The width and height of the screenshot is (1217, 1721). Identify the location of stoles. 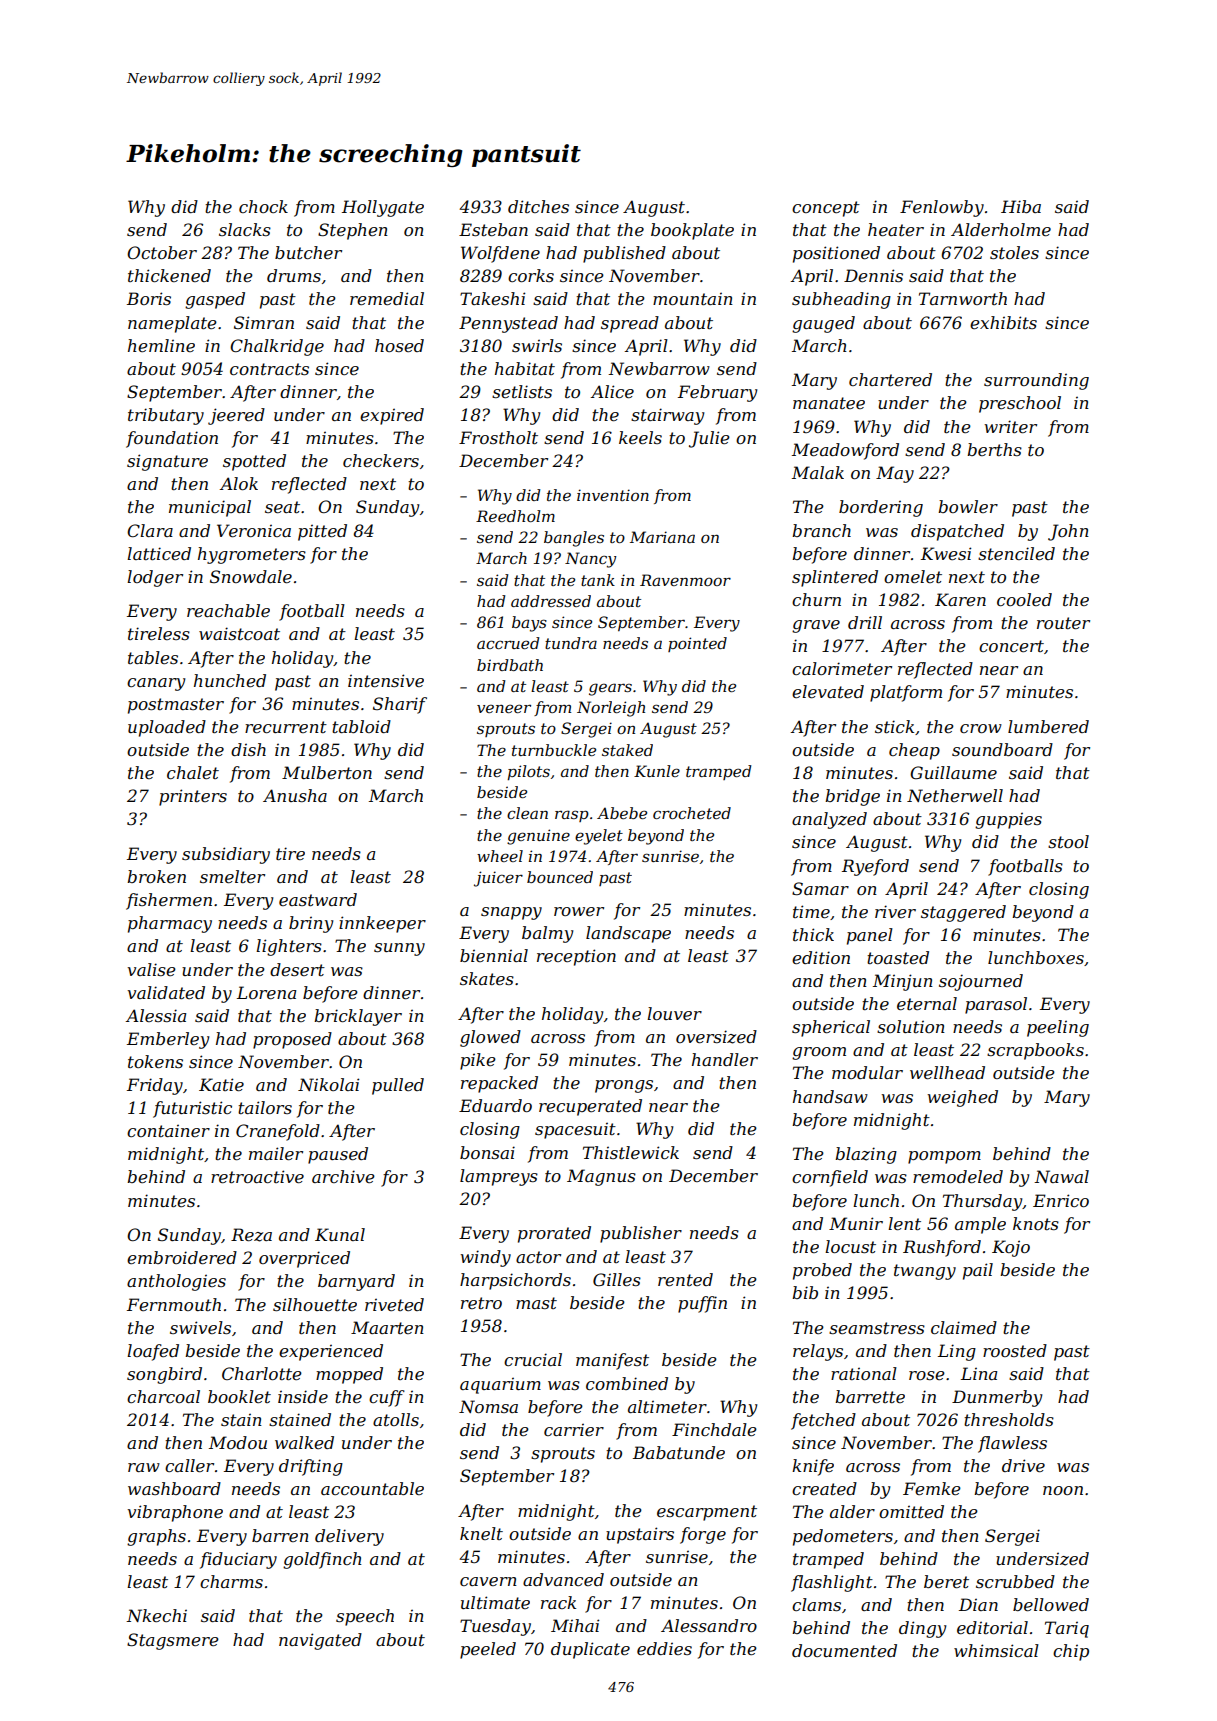
(1014, 252).
